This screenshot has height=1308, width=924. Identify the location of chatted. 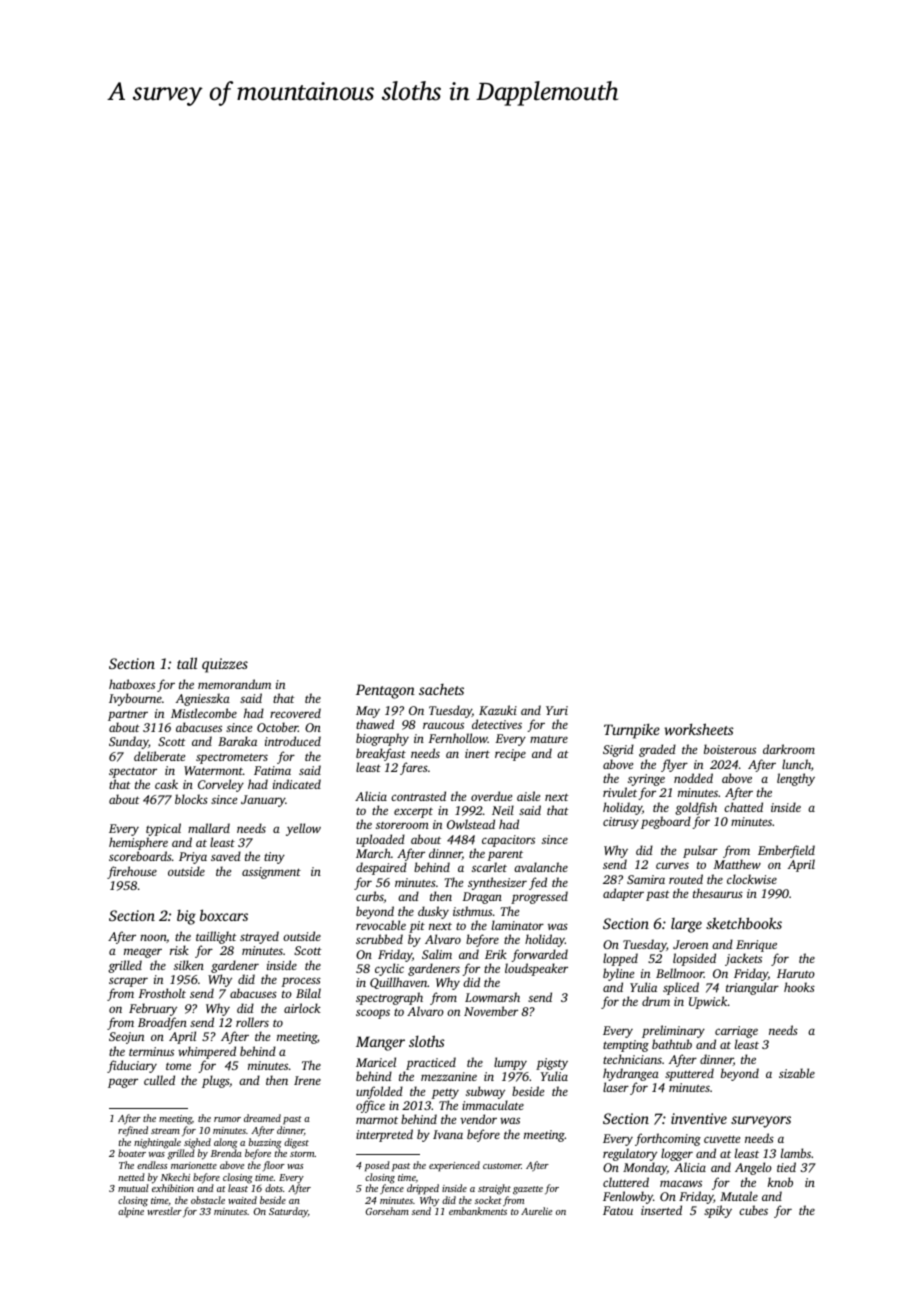
(743, 807).
